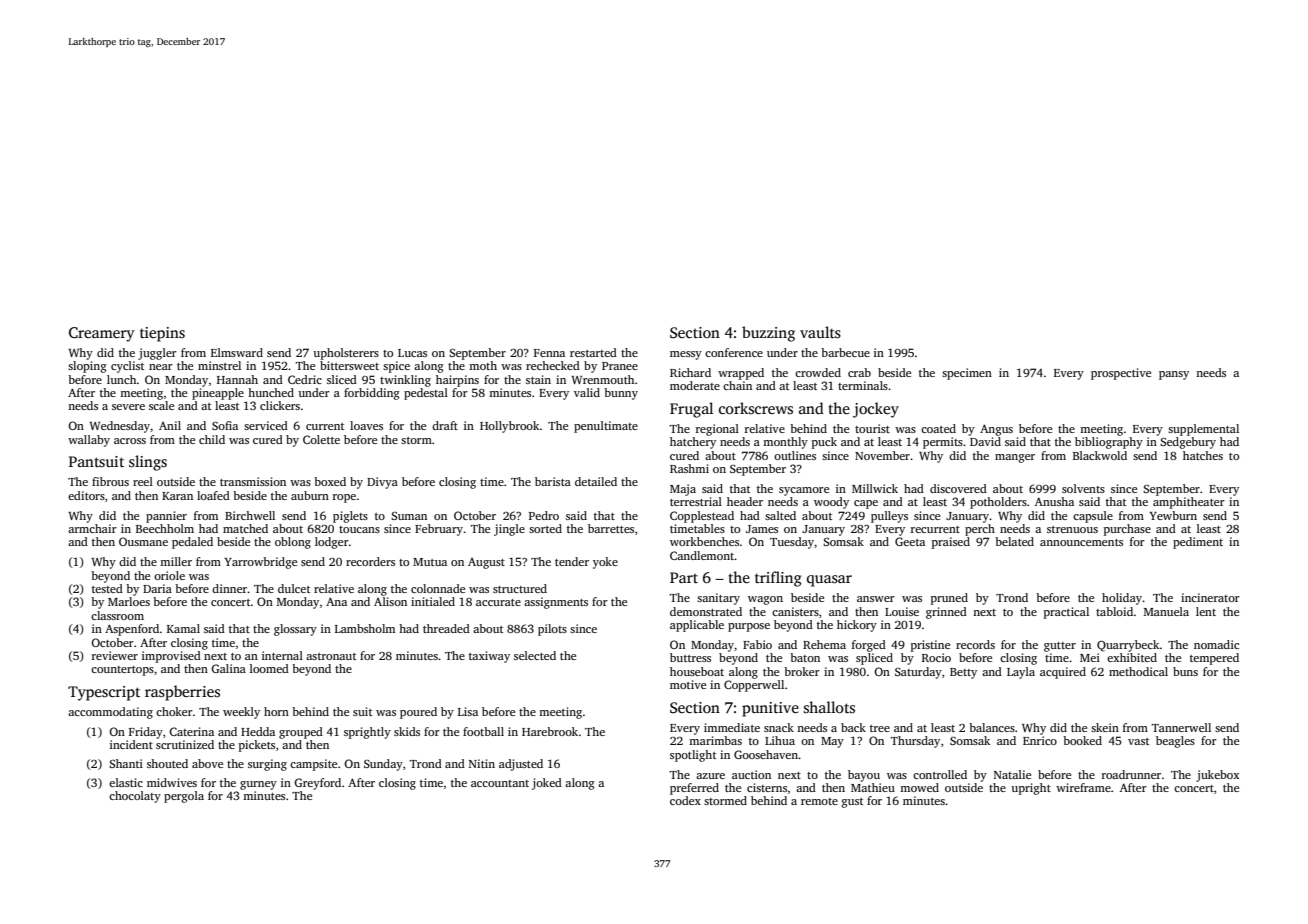 Image resolution: width=1308 pixels, height=924 pixels. Describe the element at coordinates (276, 711) in the document. I see `horn` at that location.
